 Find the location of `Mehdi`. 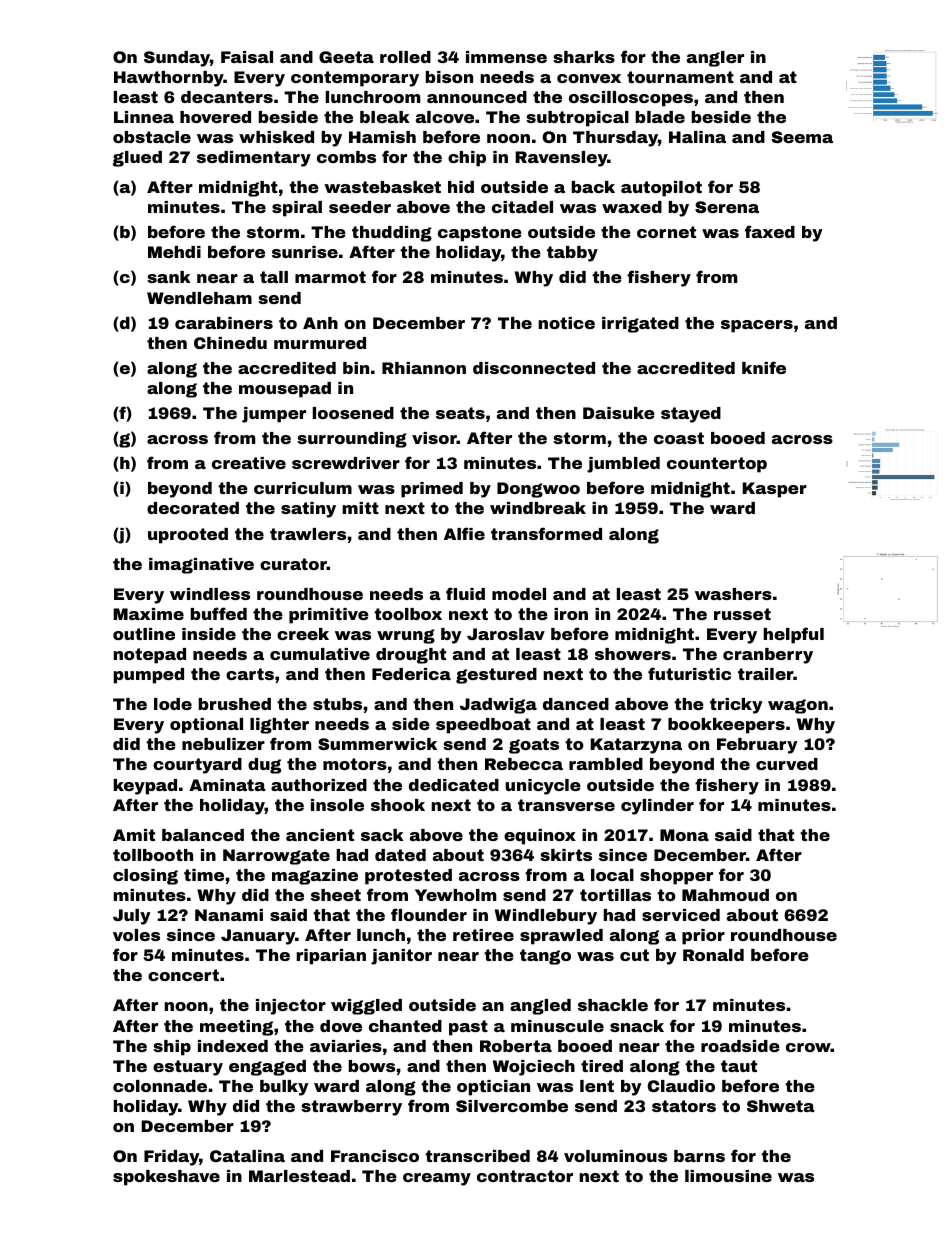

Mehdi is located at coordinates (174, 252).
